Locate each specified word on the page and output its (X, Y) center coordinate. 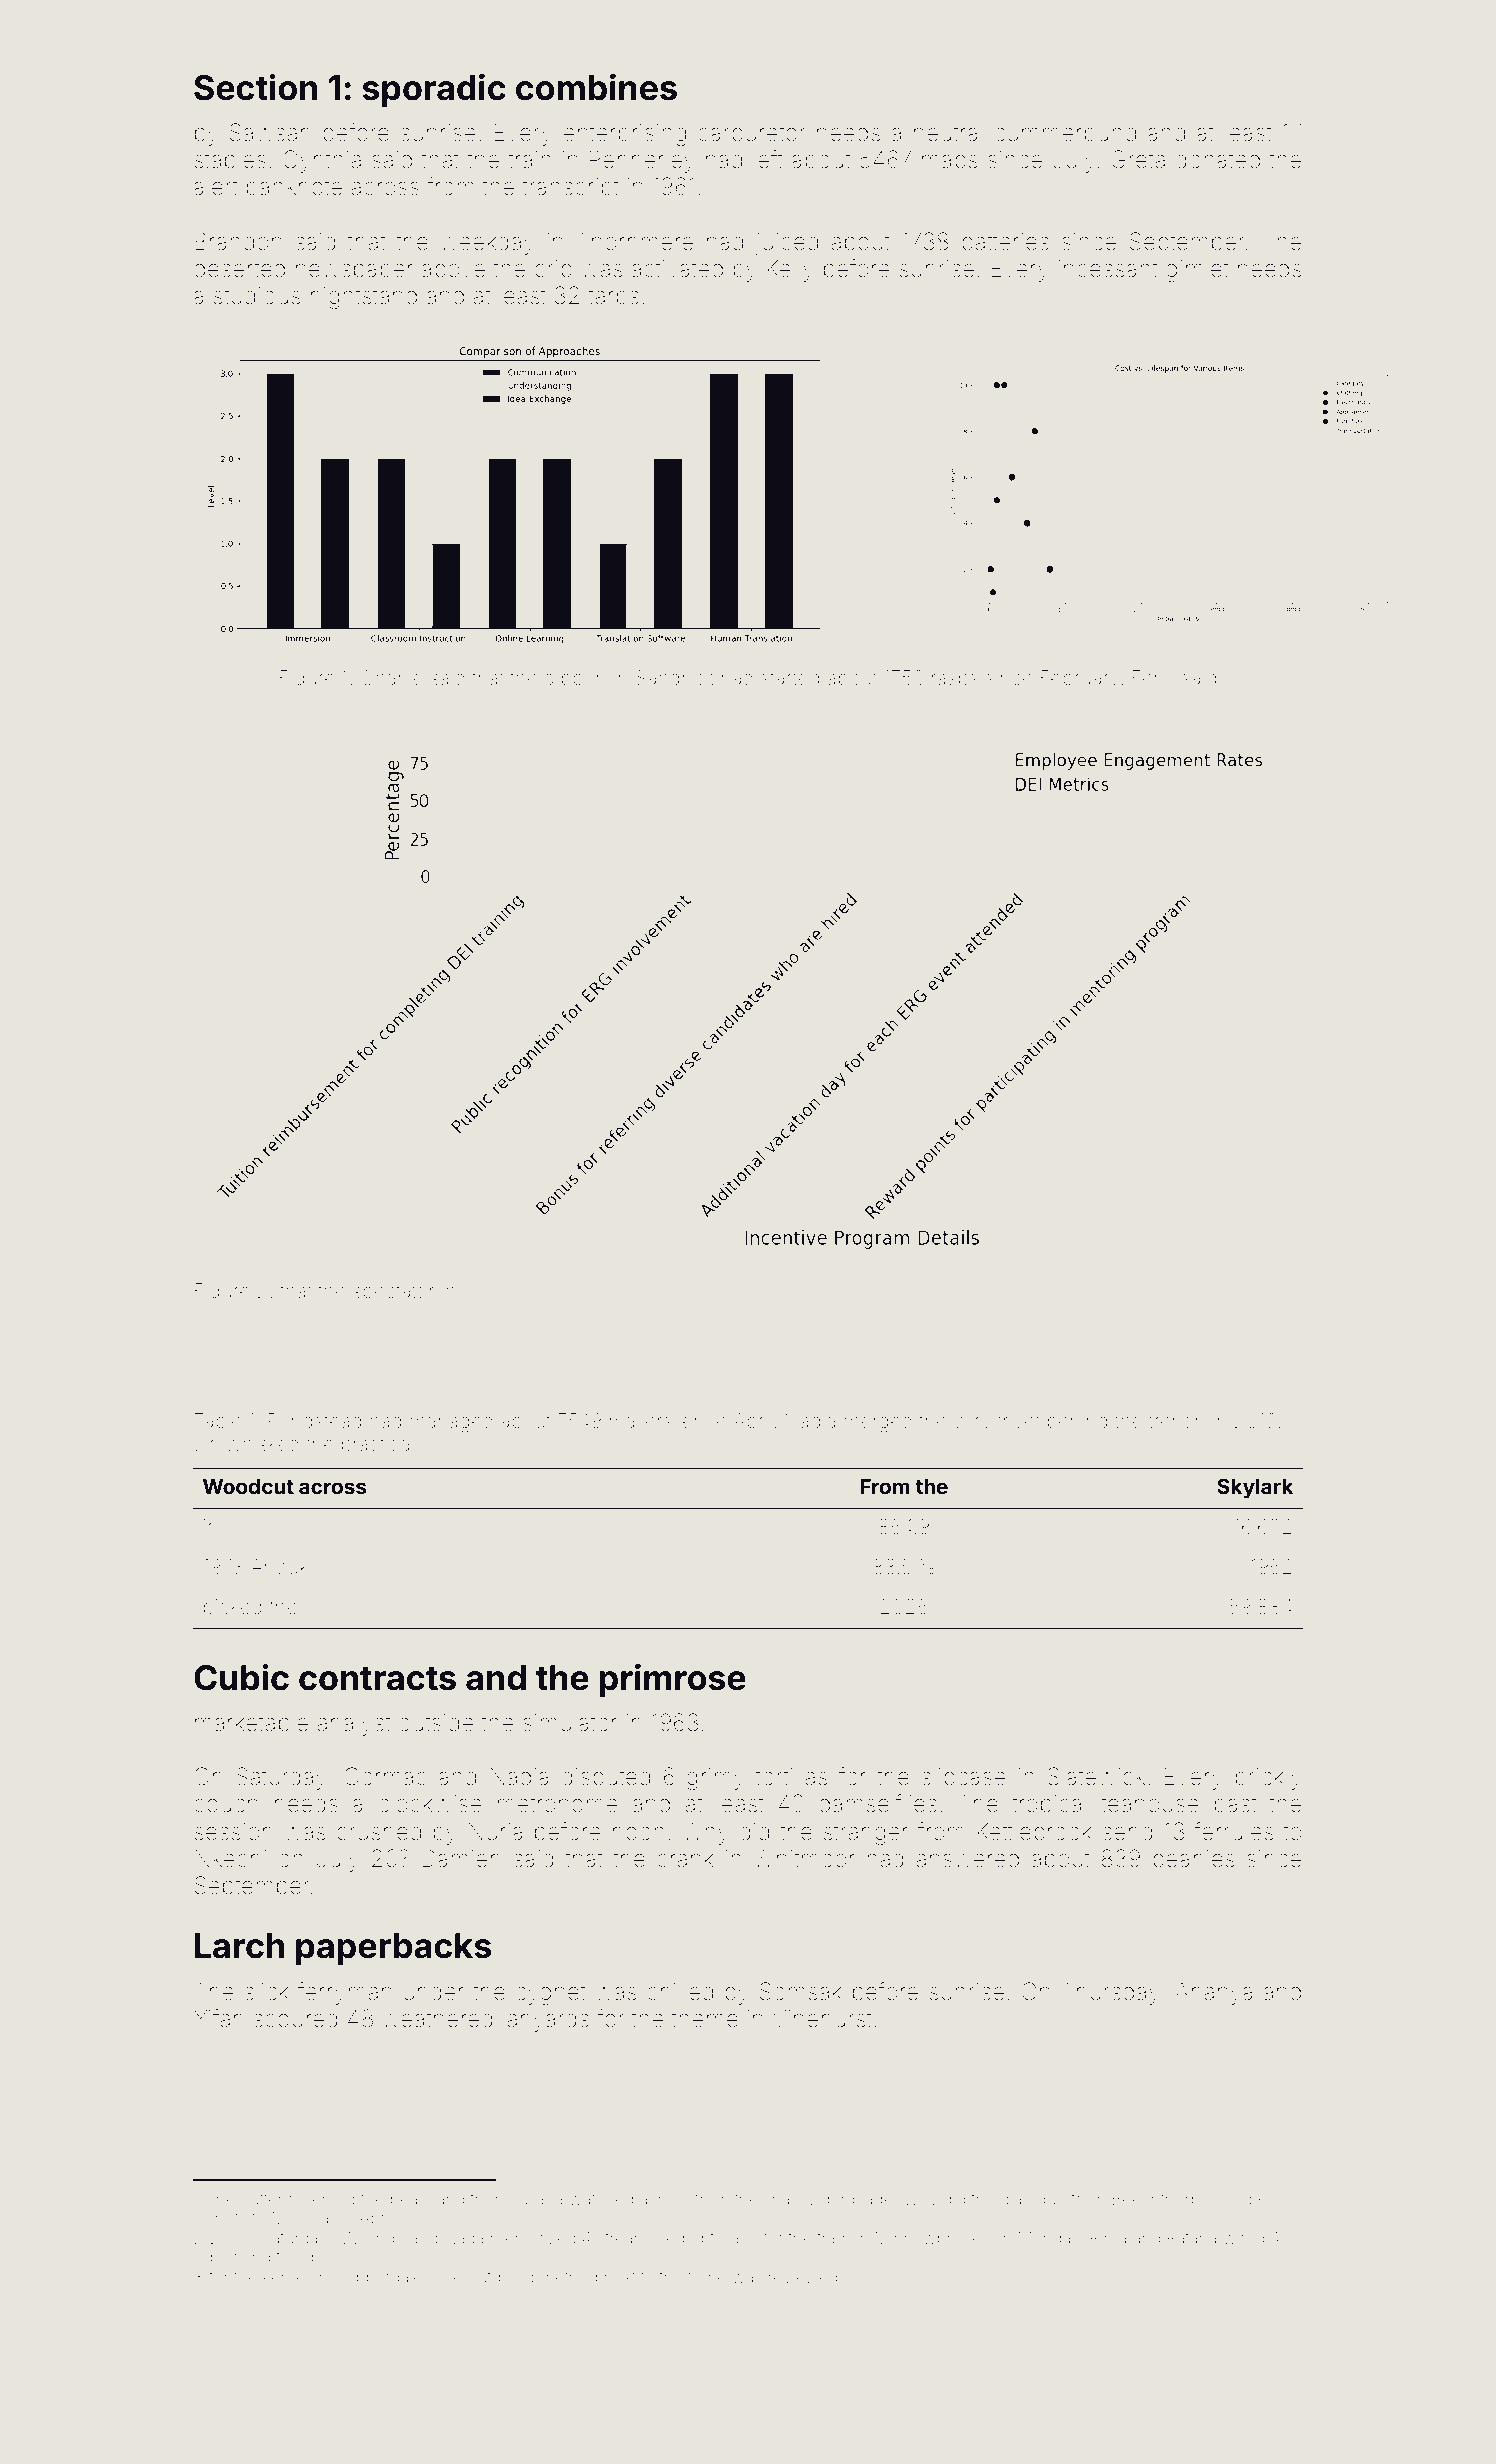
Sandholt (675, 677)
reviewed (803, 2277)
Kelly (790, 271)
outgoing (501, 2280)
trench (1176, 1420)
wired (1243, 2238)
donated (1218, 160)
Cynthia (322, 161)
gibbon (575, 680)
